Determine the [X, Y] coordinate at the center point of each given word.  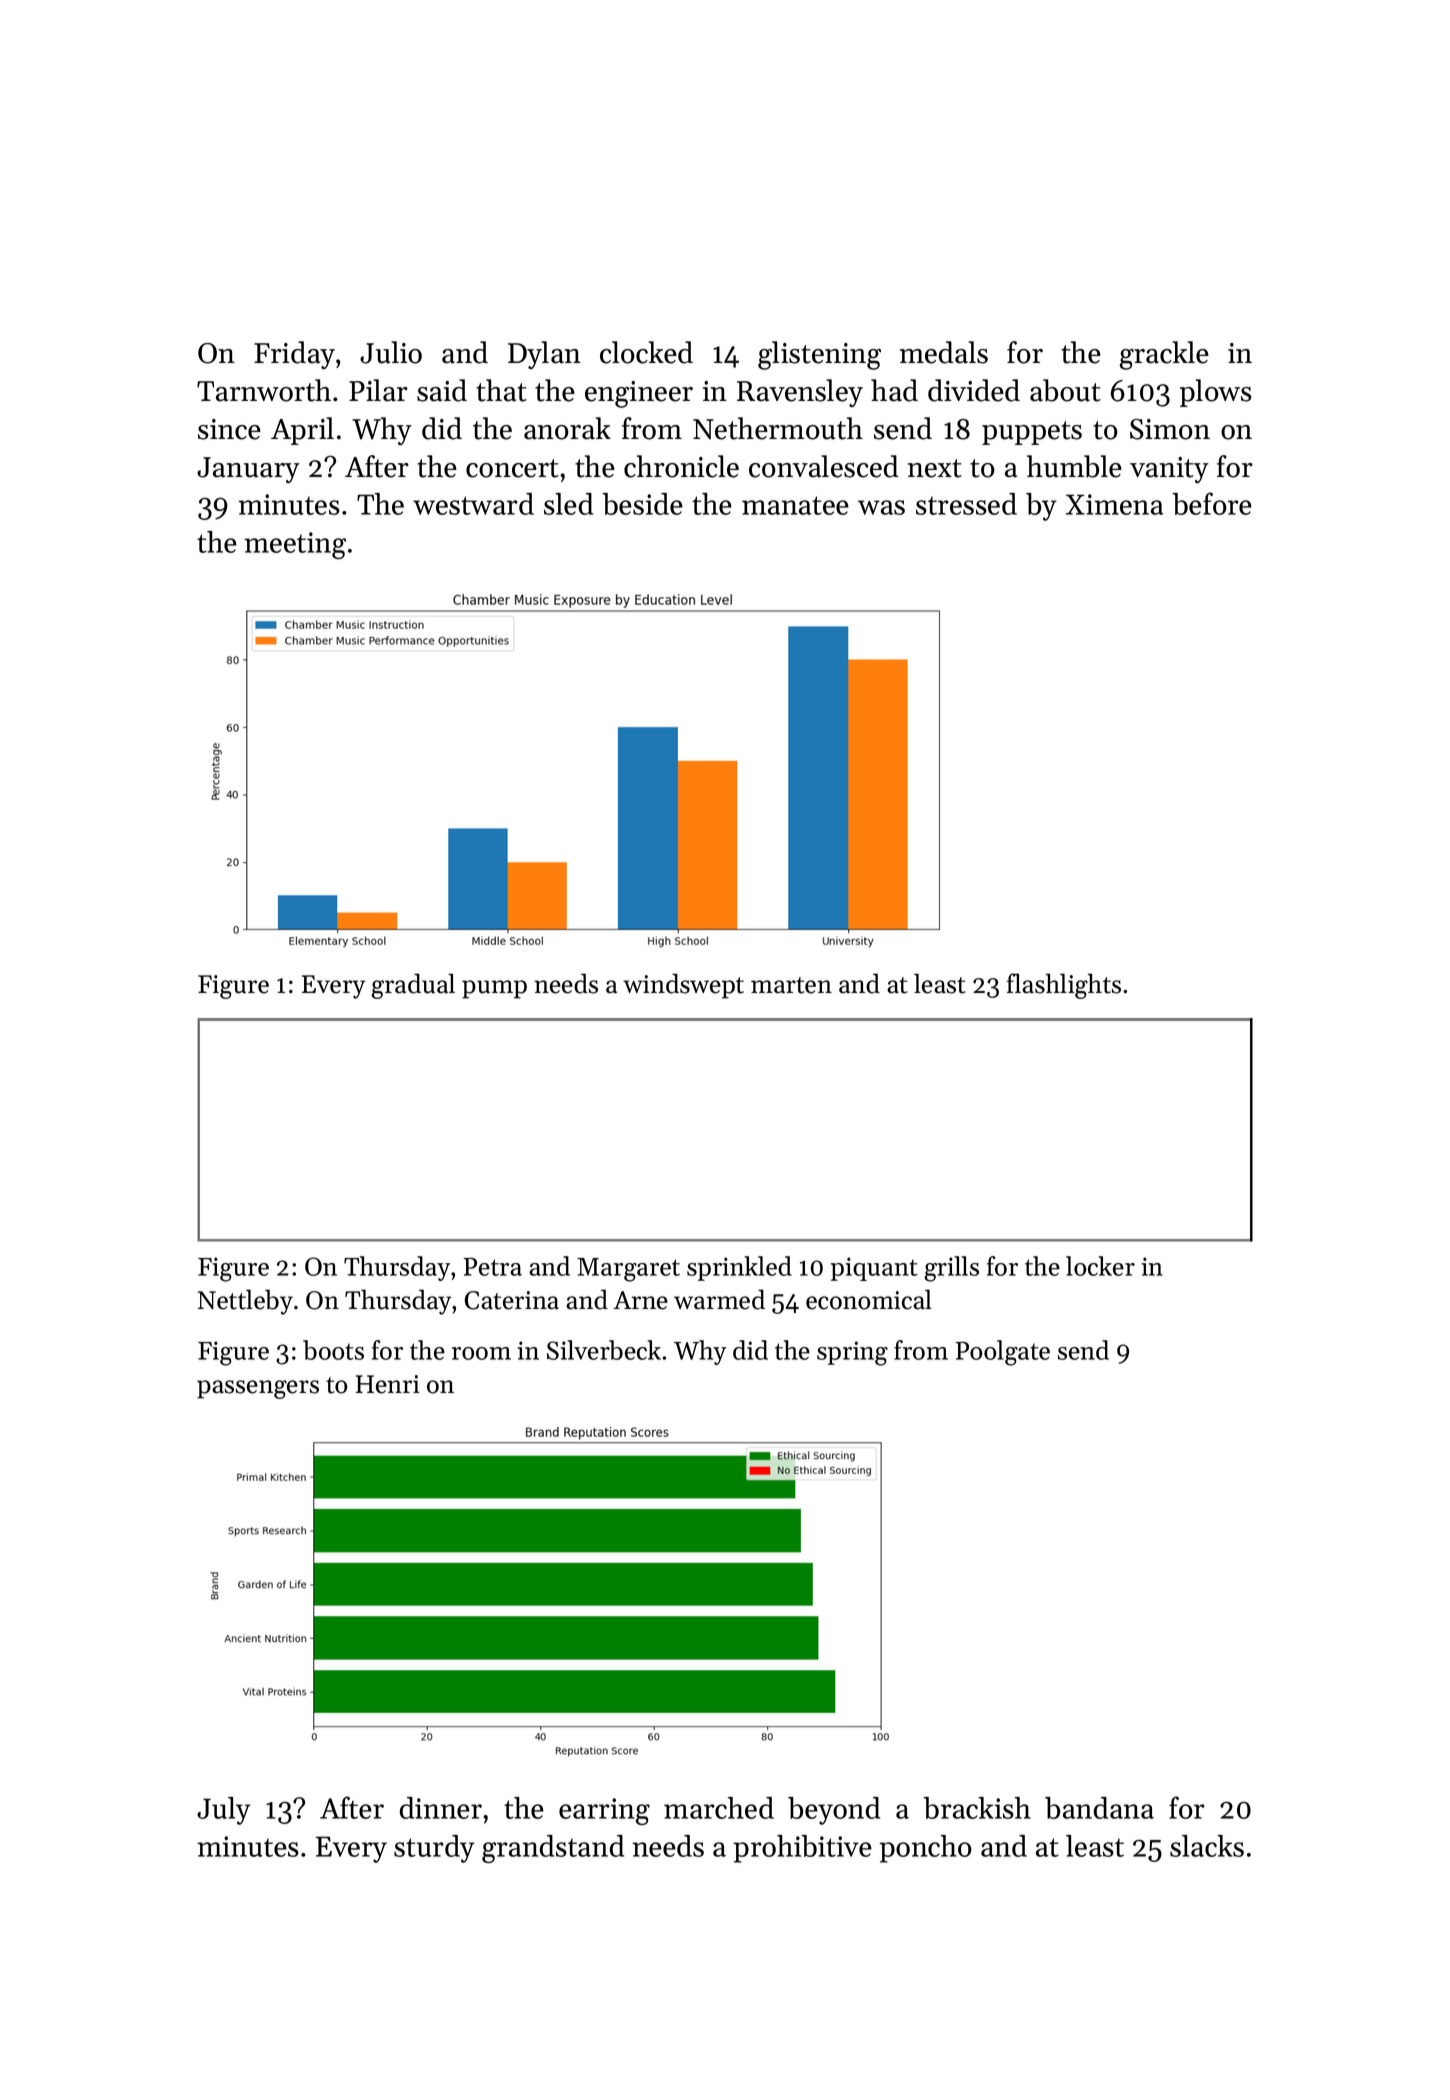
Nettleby [245, 1302]
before [1212, 503]
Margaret [628, 1270]
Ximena [1115, 504]
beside [642, 504]
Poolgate [1003, 1353]
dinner [441, 1808]
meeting [295, 545]
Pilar [378, 390]
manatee [795, 505]
